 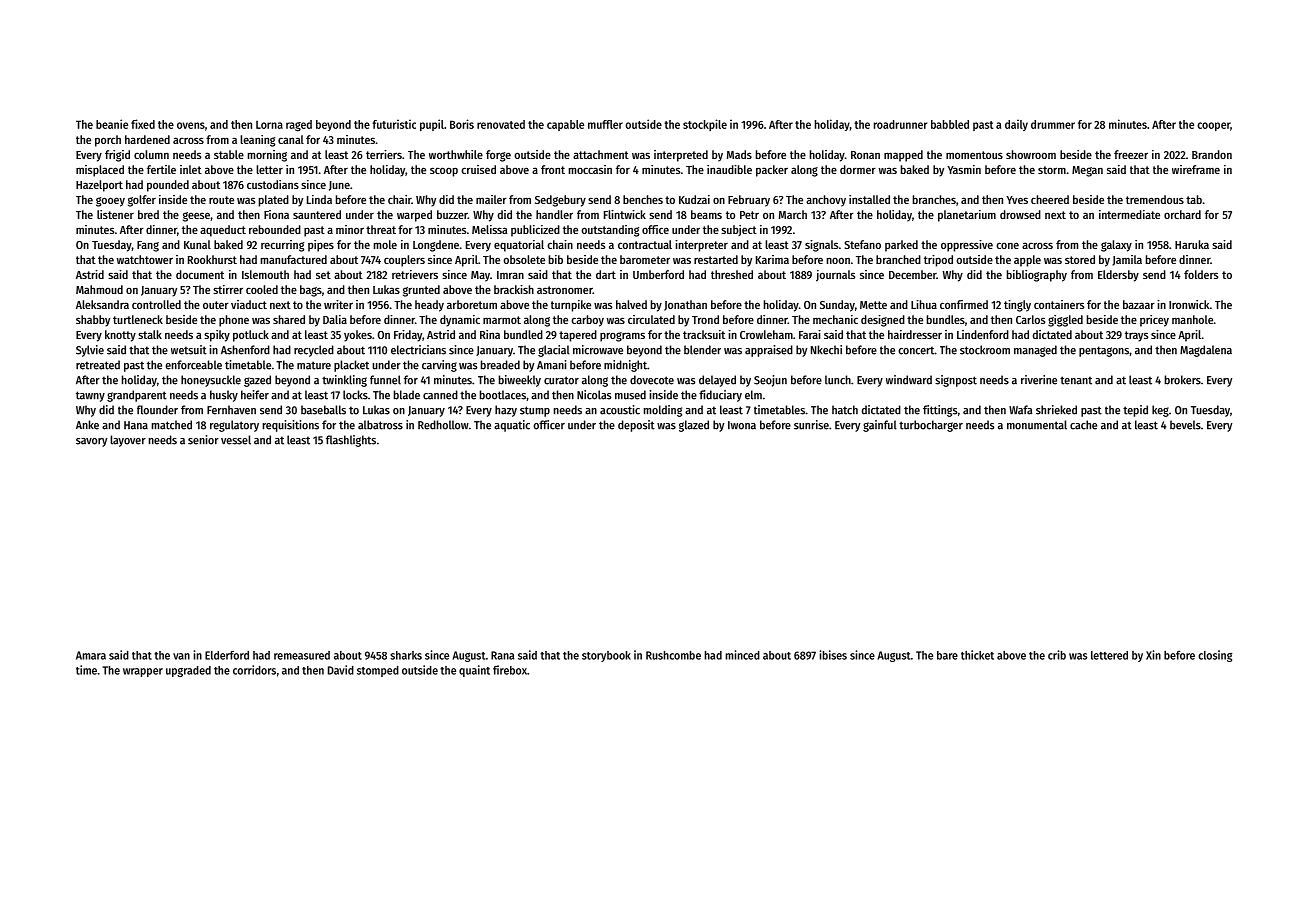 What do you see at coordinates (302, 655) in the screenshot?
I see `remeasured` at bounding box center [302, 655].
